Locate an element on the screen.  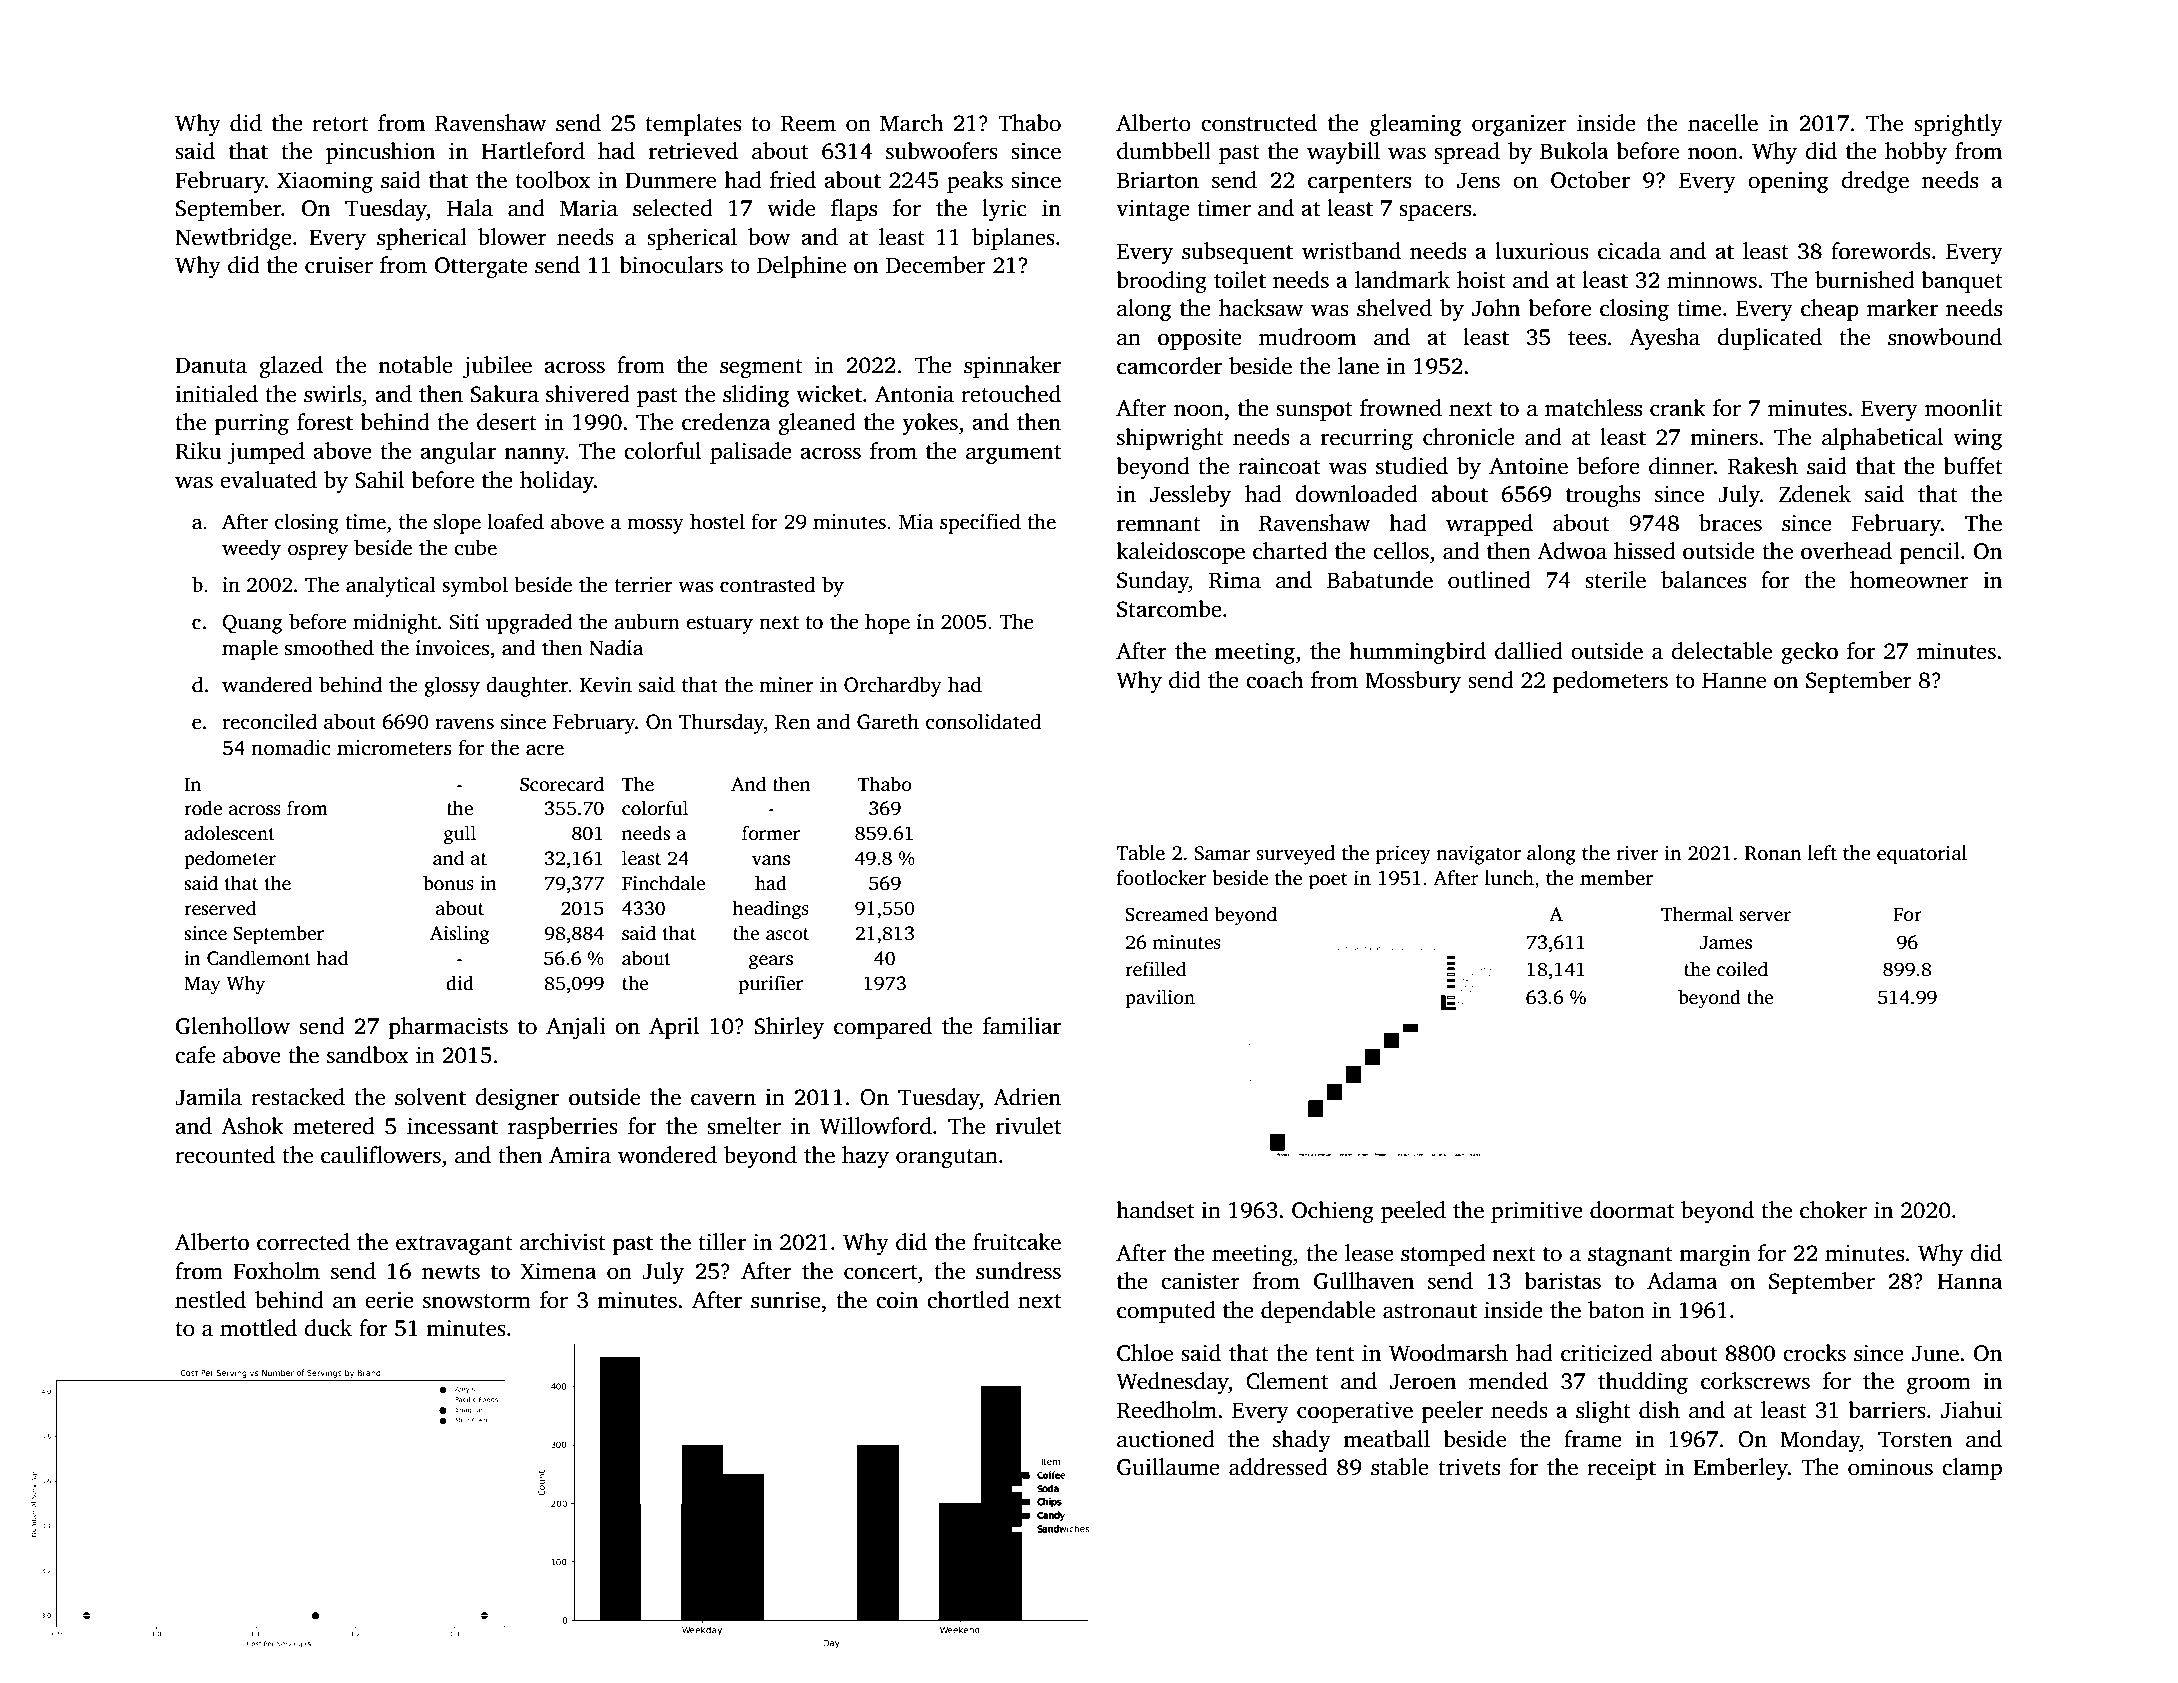
footlocker is located at coordinates (1161, 878).
